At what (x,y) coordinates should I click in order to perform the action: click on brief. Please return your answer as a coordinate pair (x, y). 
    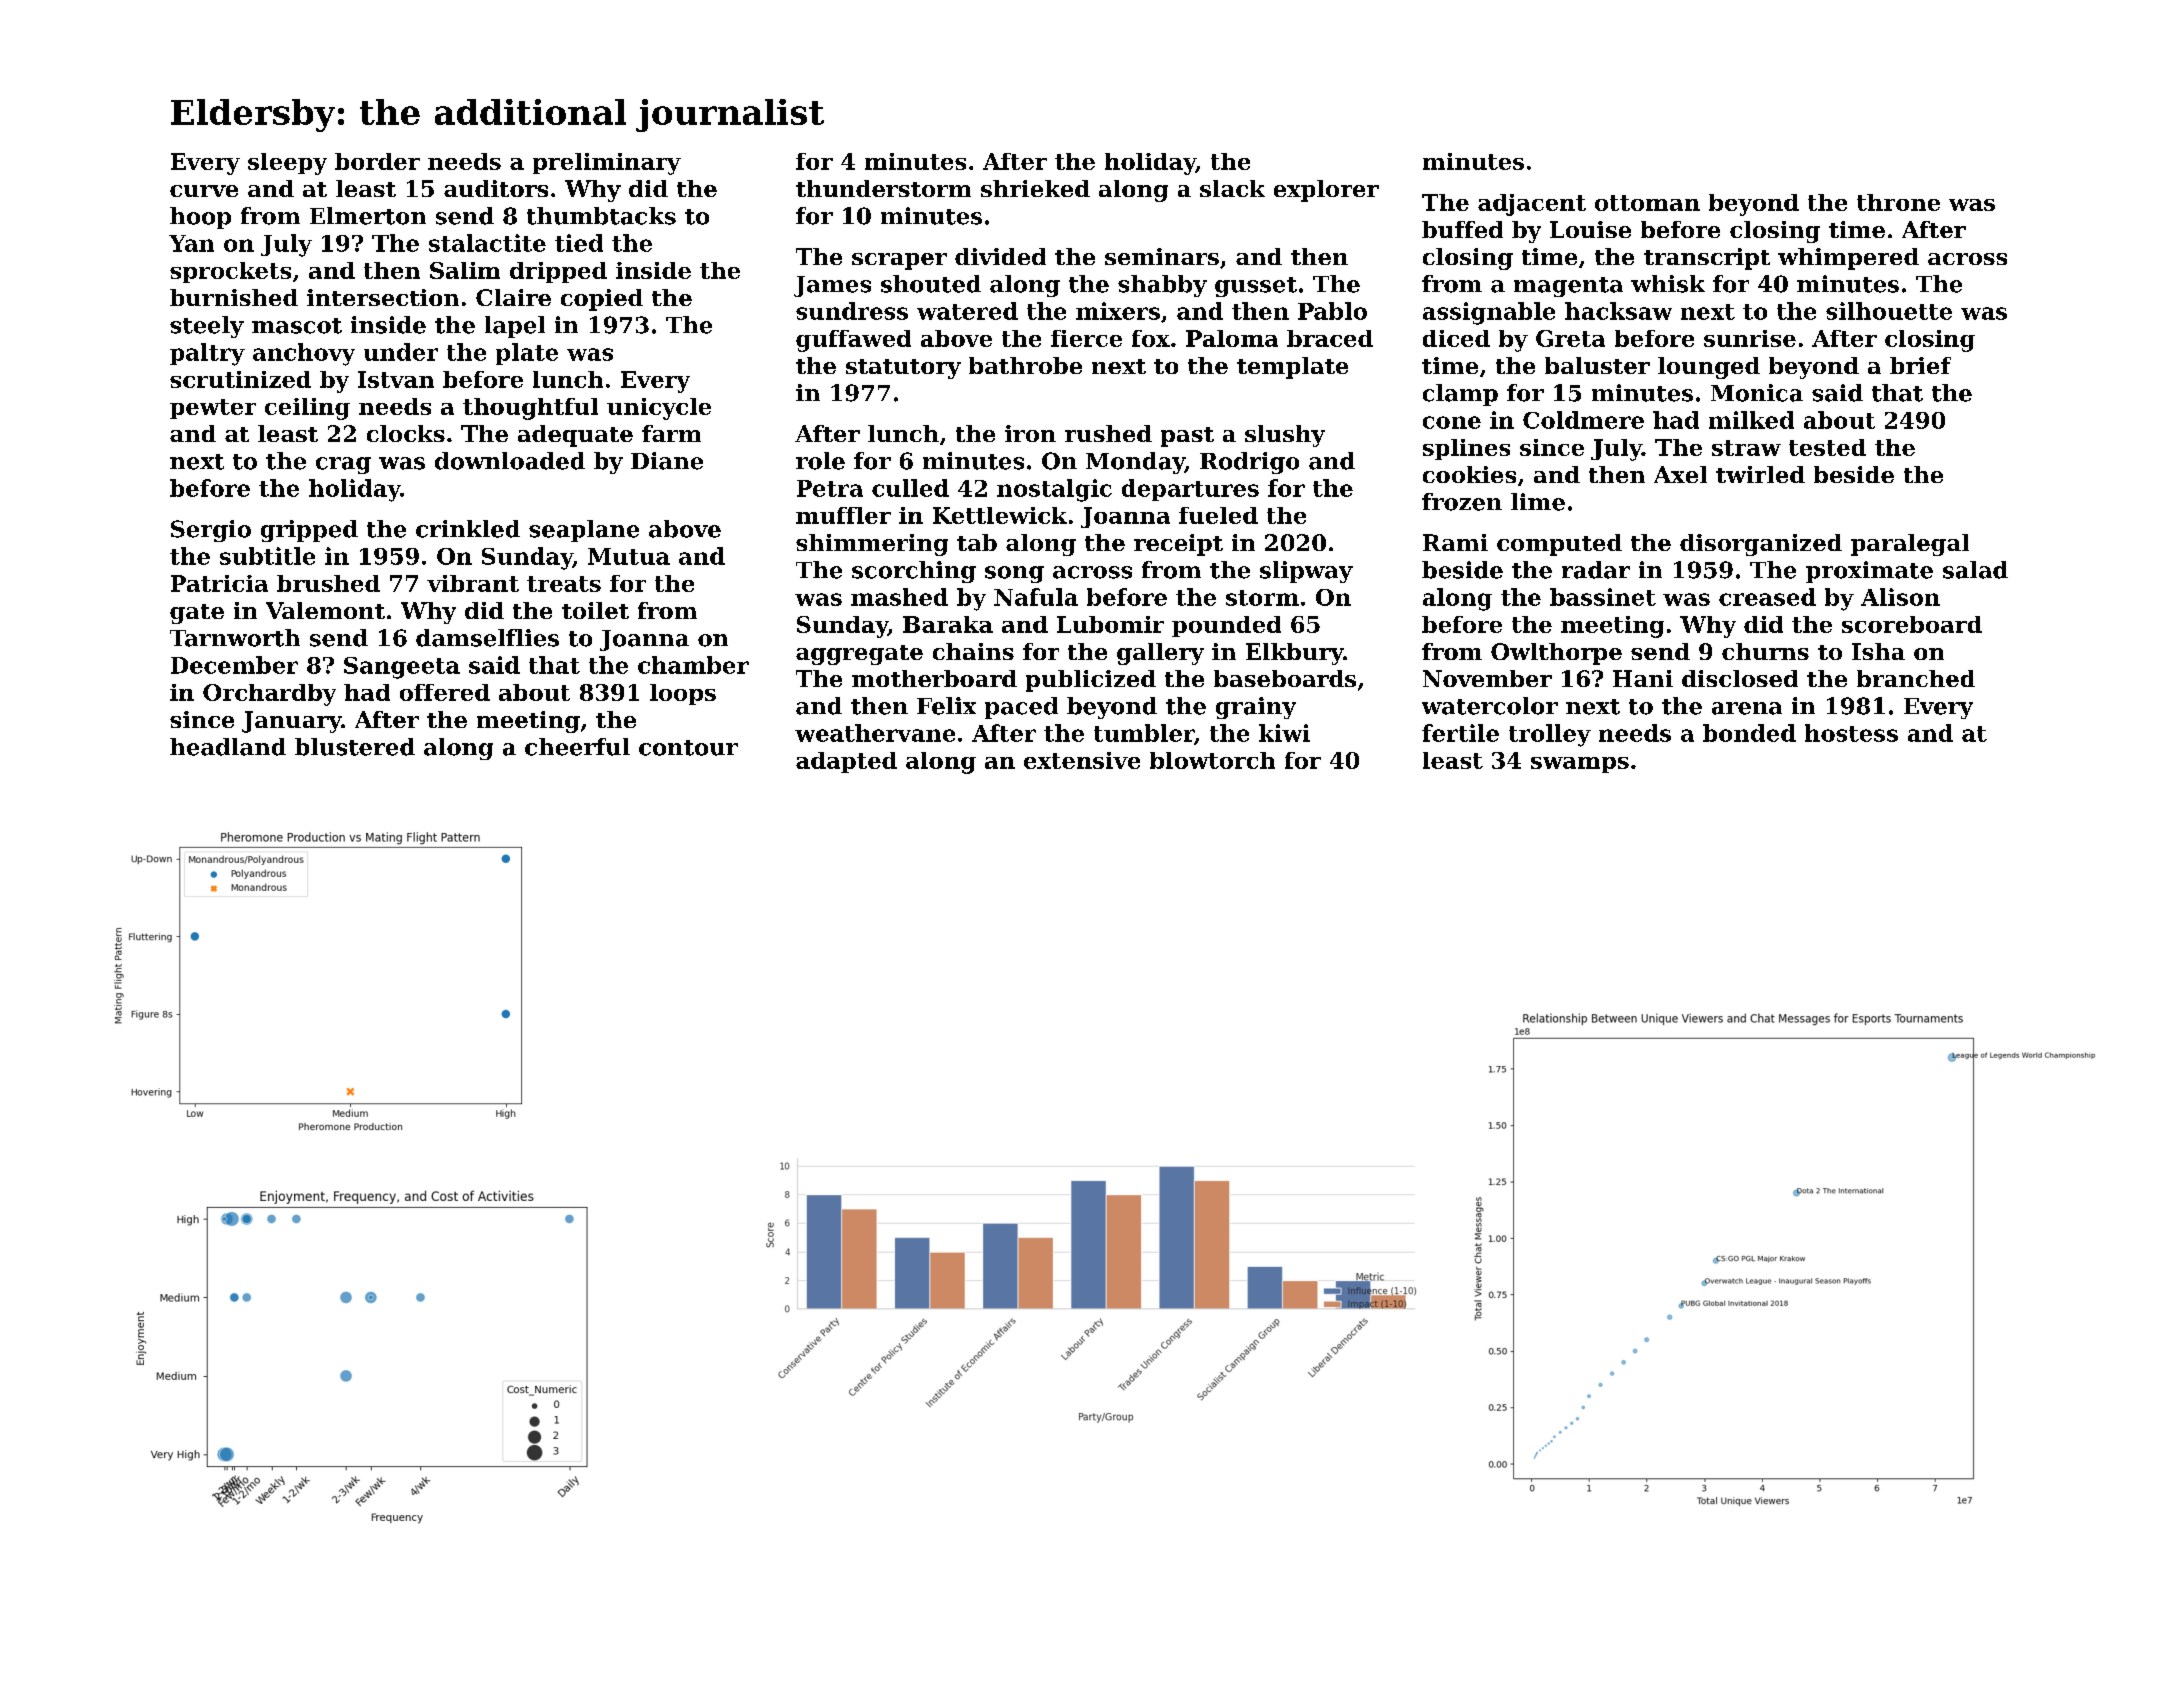
    Looking at the image, I should click on (1920, 365).
